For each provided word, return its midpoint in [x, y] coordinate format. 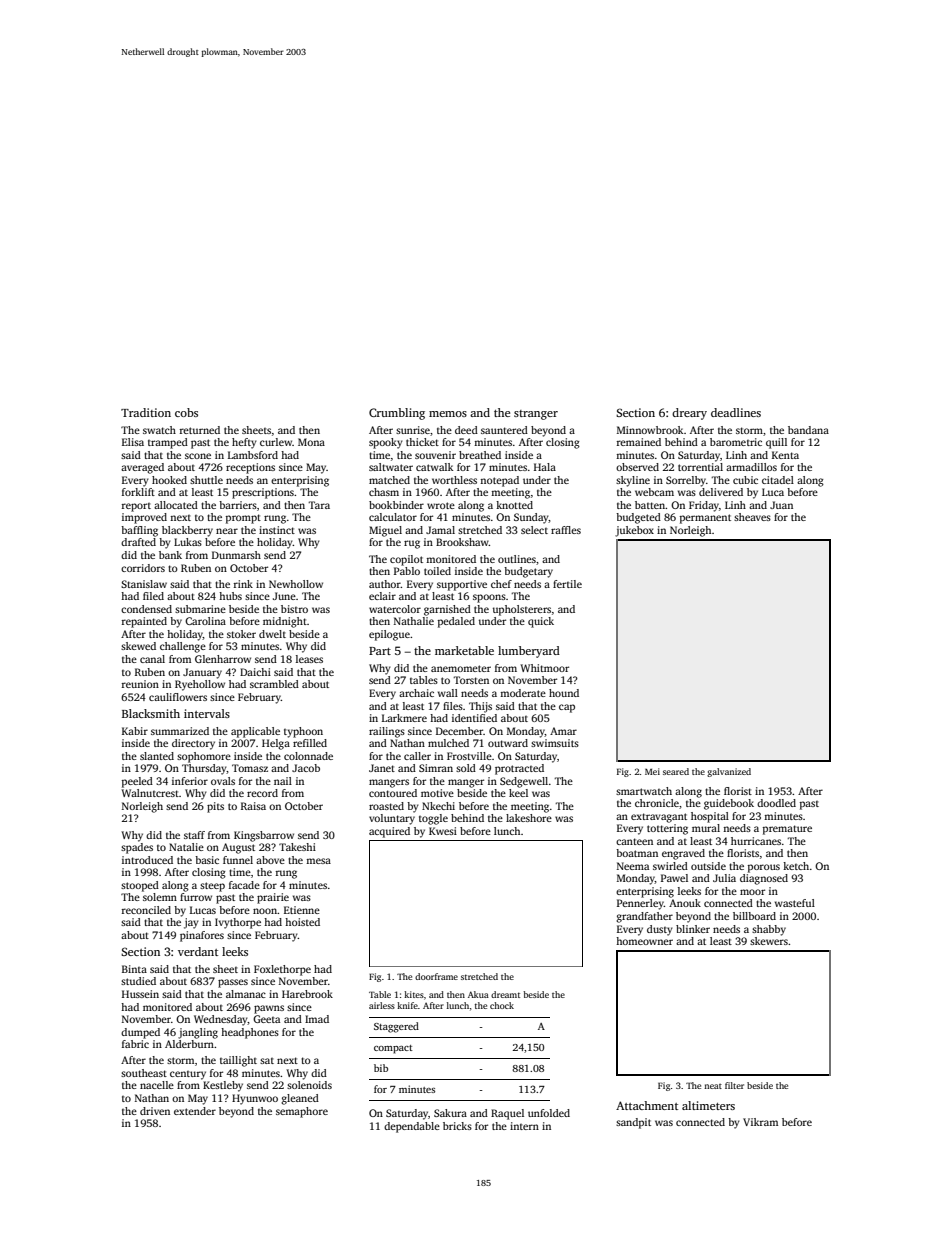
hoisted [302, 922]
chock [502, 1005]
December [460, 731]
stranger [536, 415]
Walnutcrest [150, 793]
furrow [196, 897]
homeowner [644, 941]
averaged [142, 468]
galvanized [729, 772]
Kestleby [223, 1086]
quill [776, 443]
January [202, 673]
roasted [386, 806]
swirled [670, 866]
